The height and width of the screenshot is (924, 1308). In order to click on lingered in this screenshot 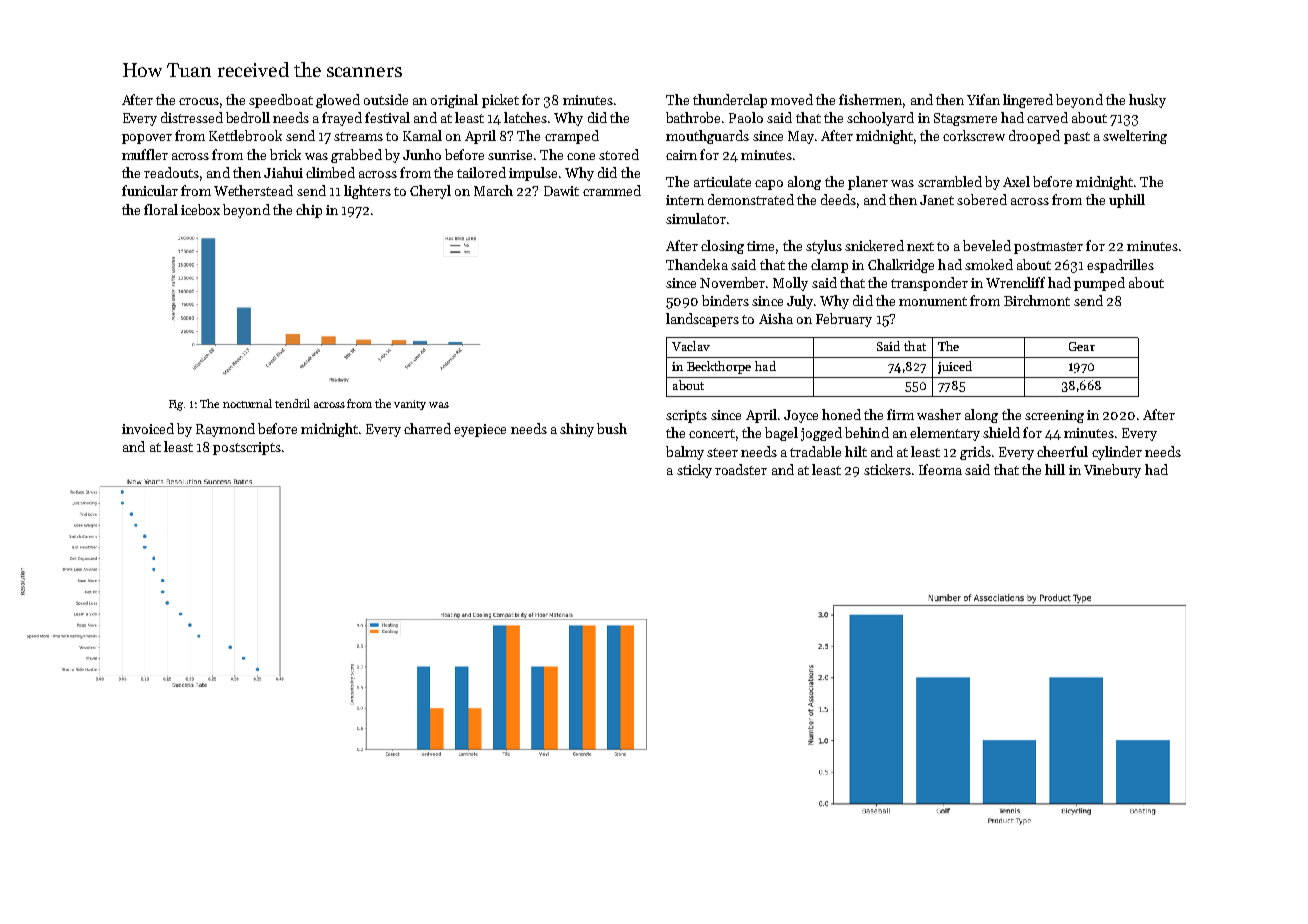, I will do `click(1028, 101)`.
